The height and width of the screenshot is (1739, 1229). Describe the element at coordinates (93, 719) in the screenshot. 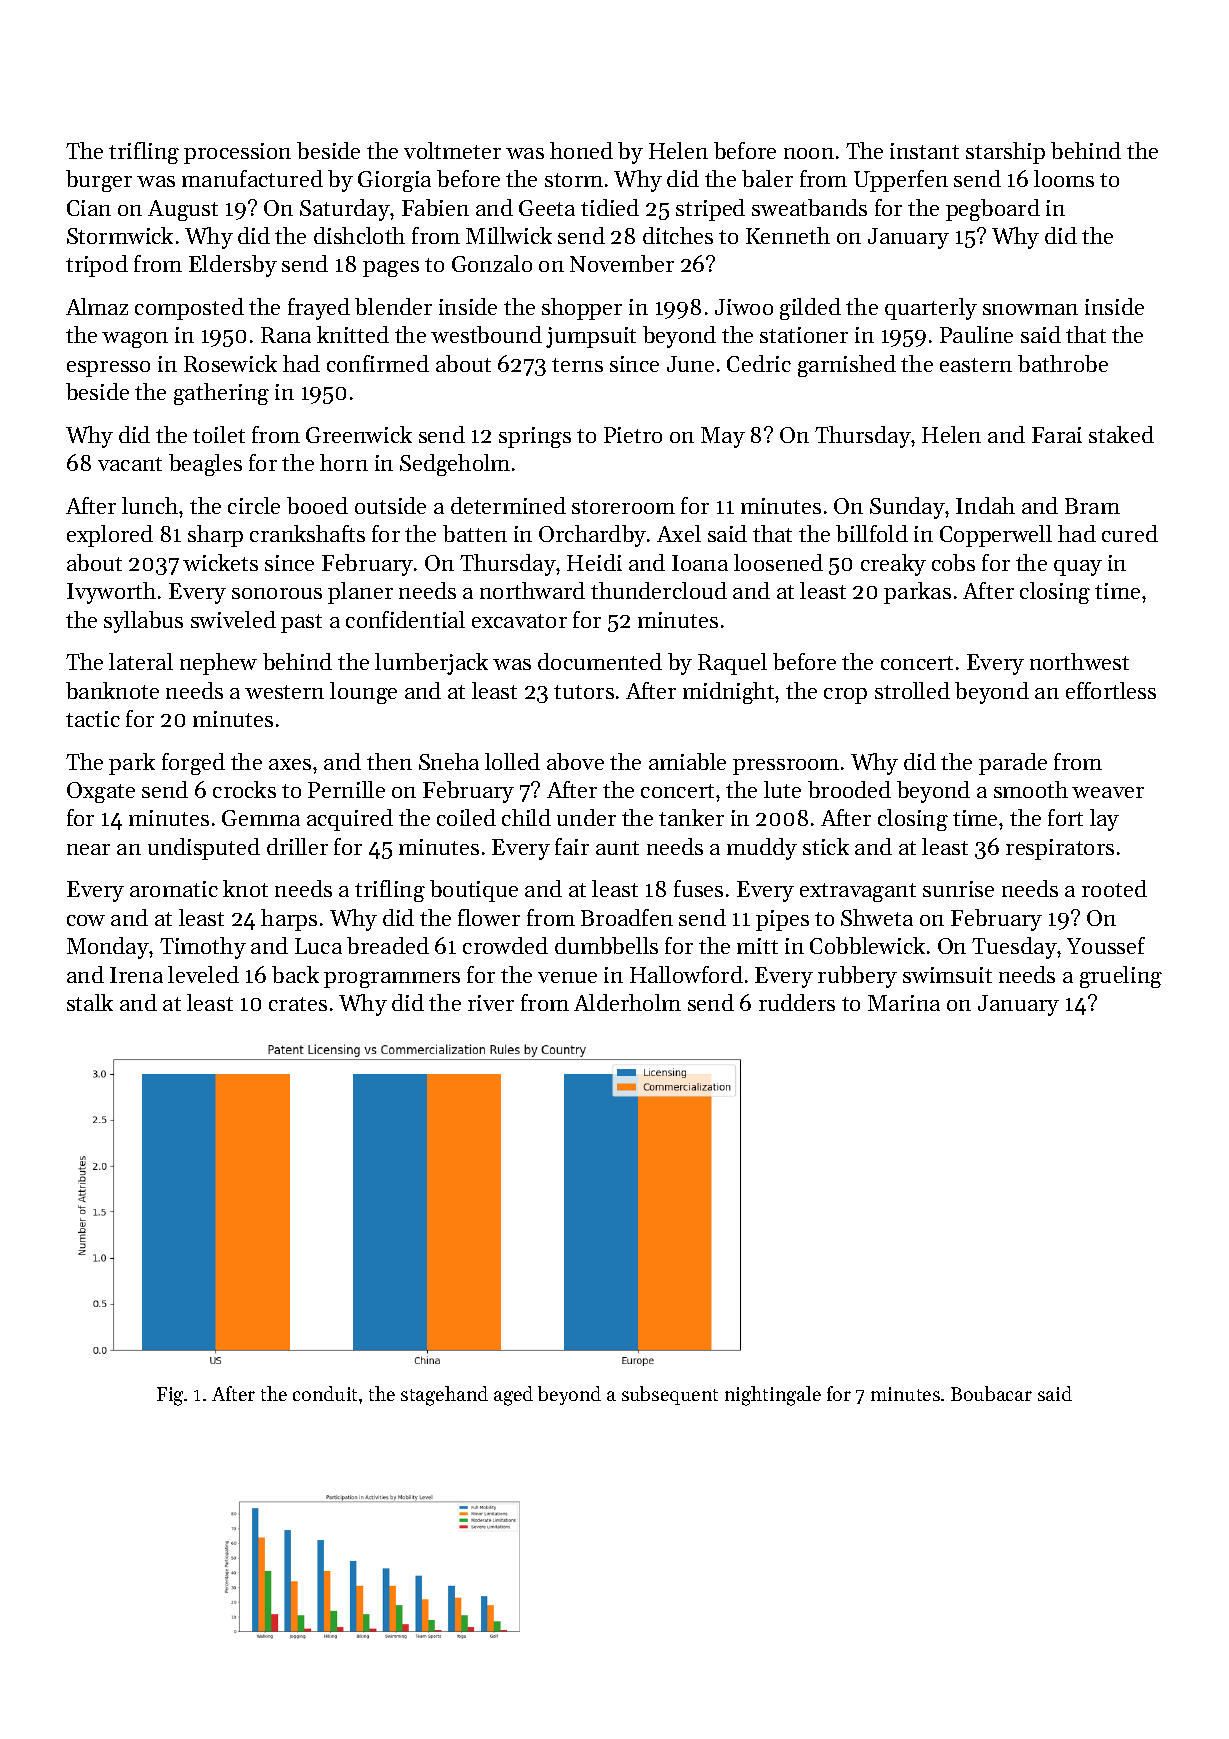

I see `tactic` at that location.
